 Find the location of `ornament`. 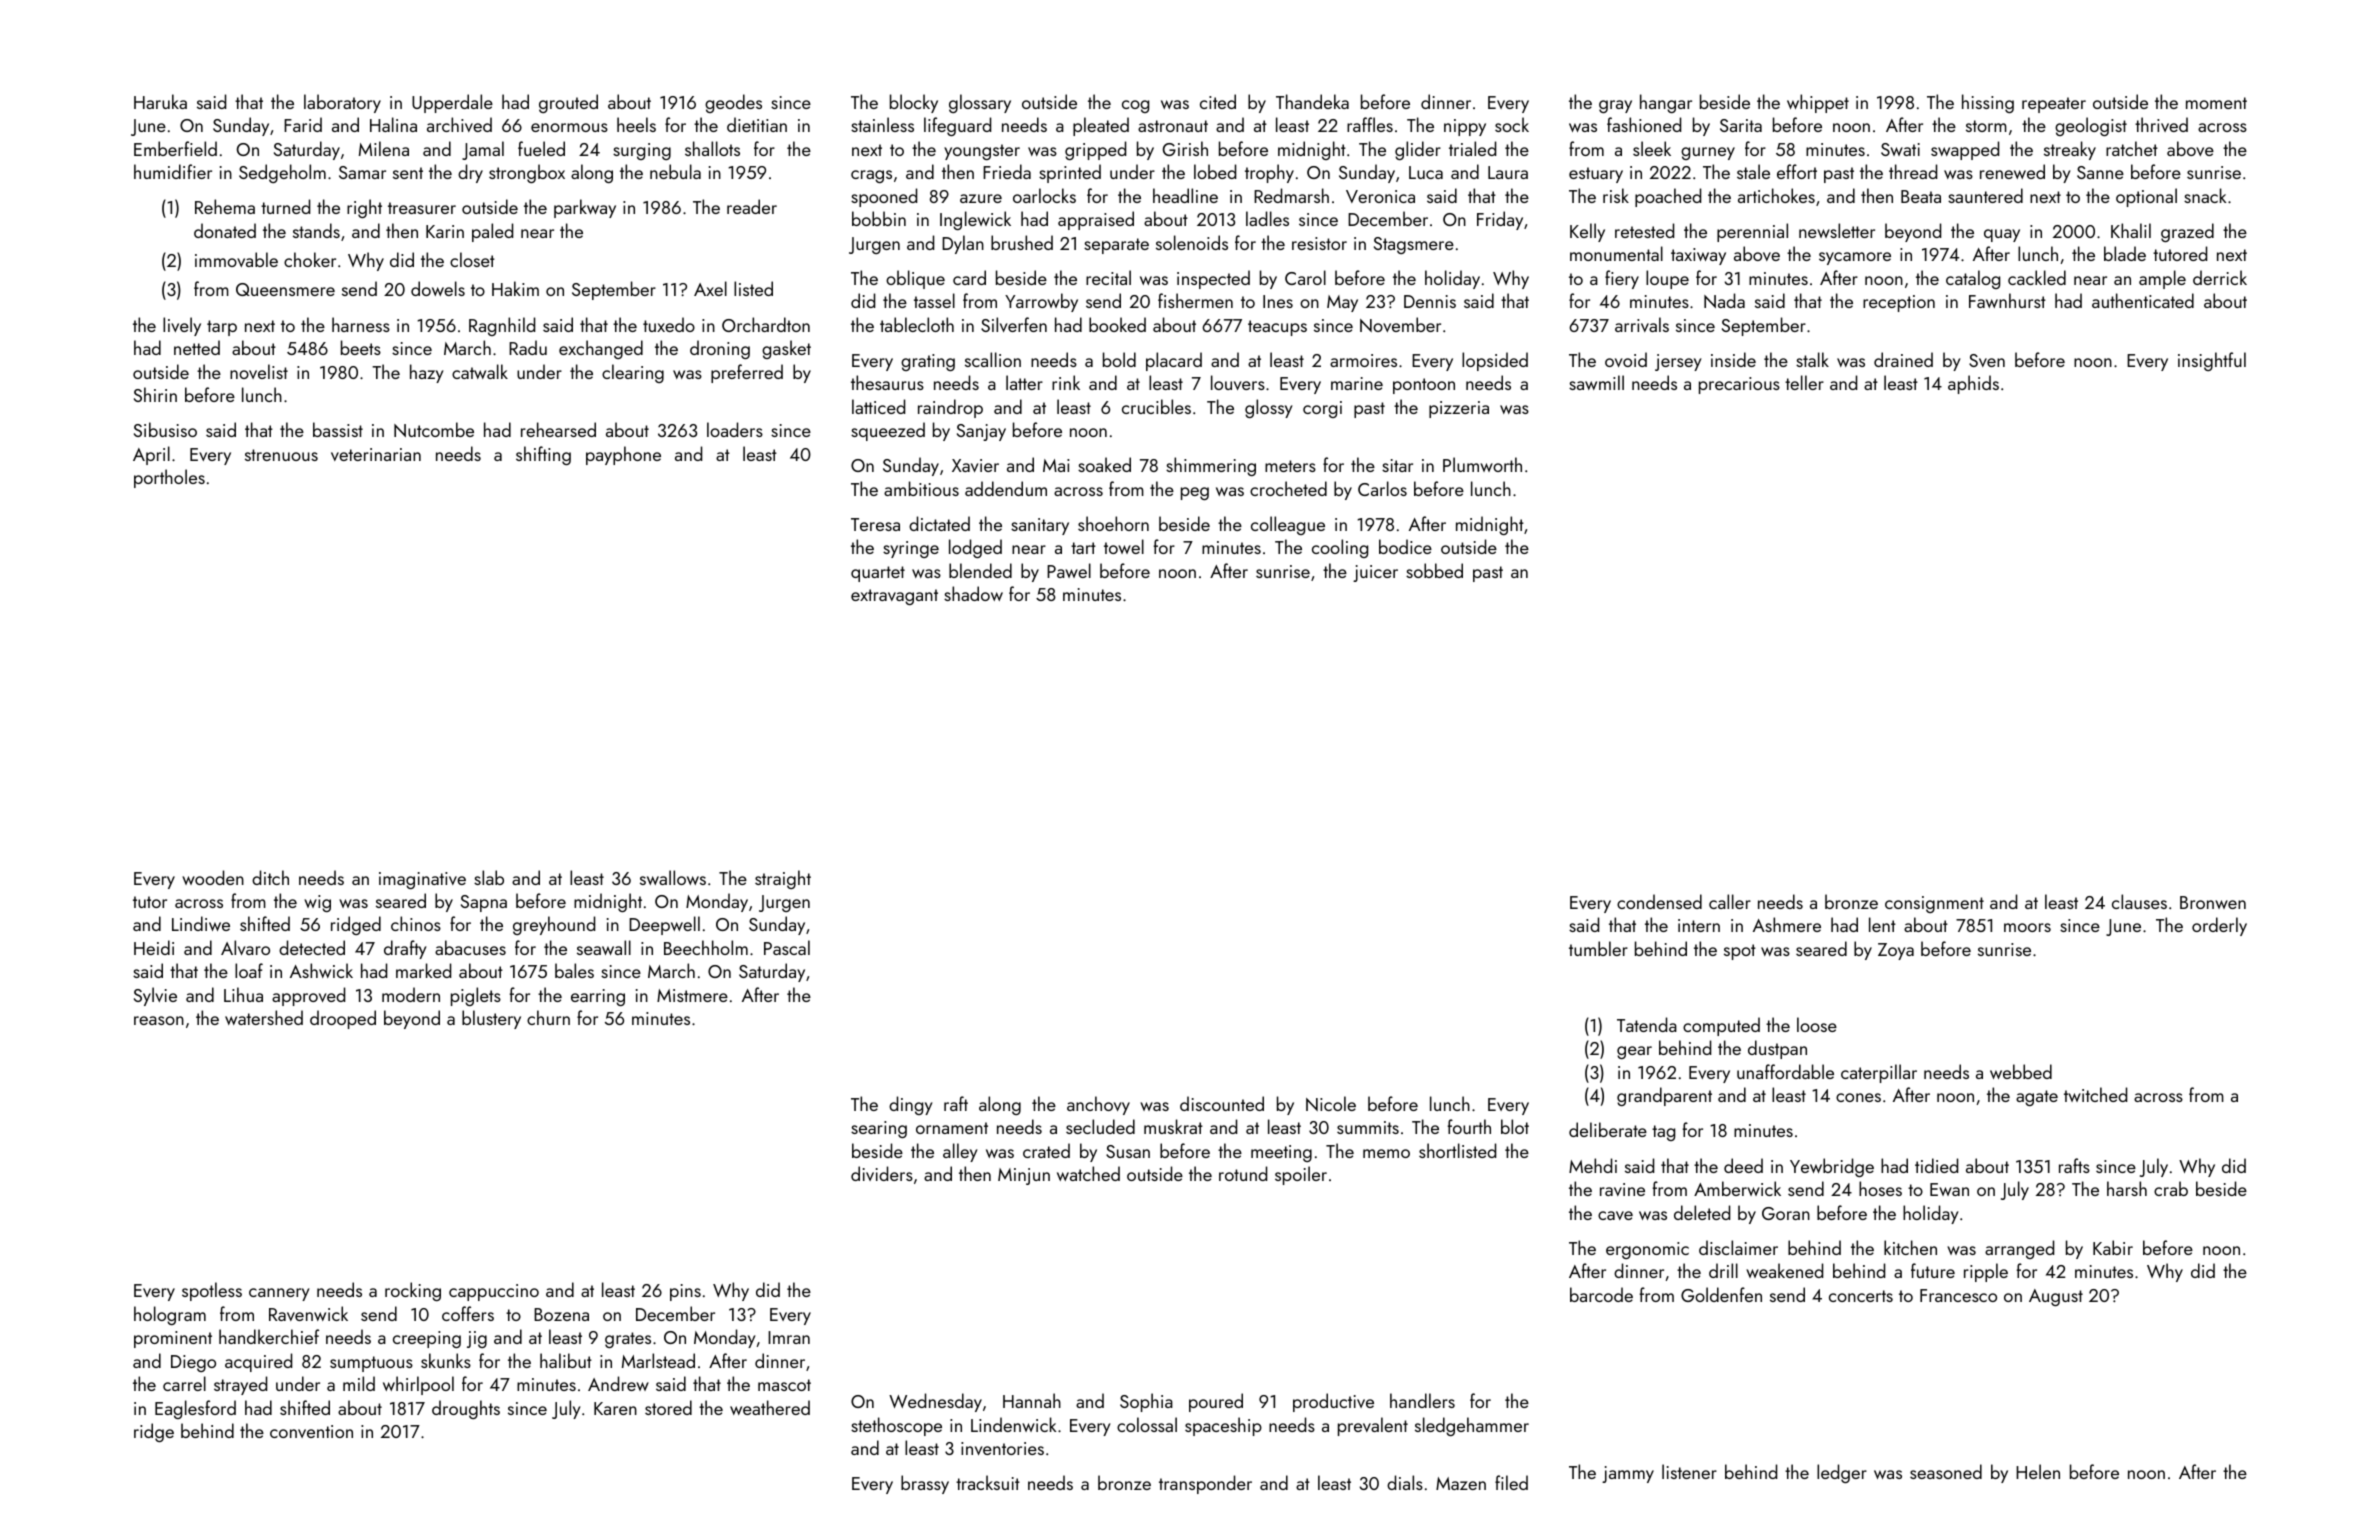

ornament is located at coordinates (952, 1128).
